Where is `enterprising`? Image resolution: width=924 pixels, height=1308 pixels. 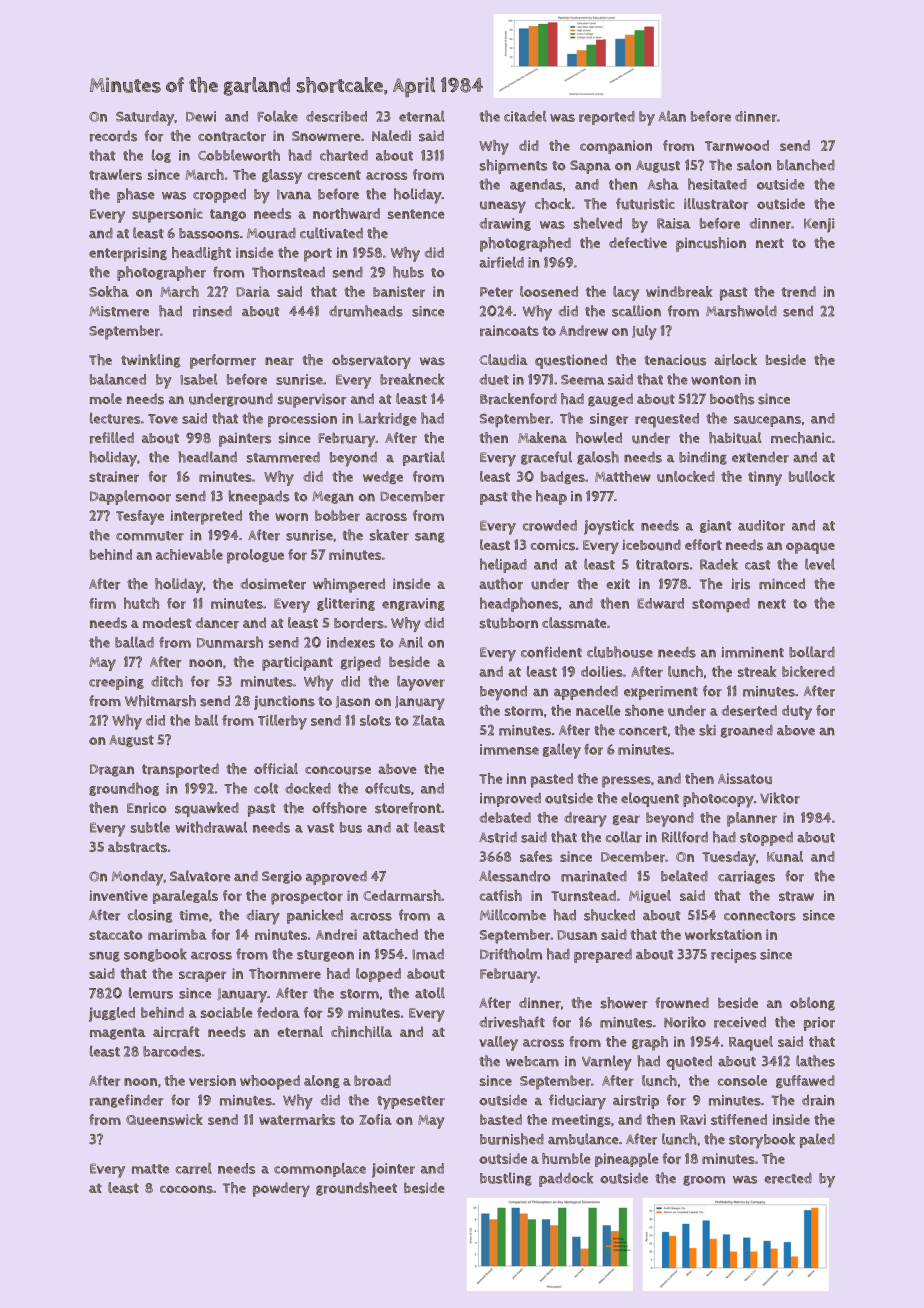
enterprising is located at coordinates (128, 254).
